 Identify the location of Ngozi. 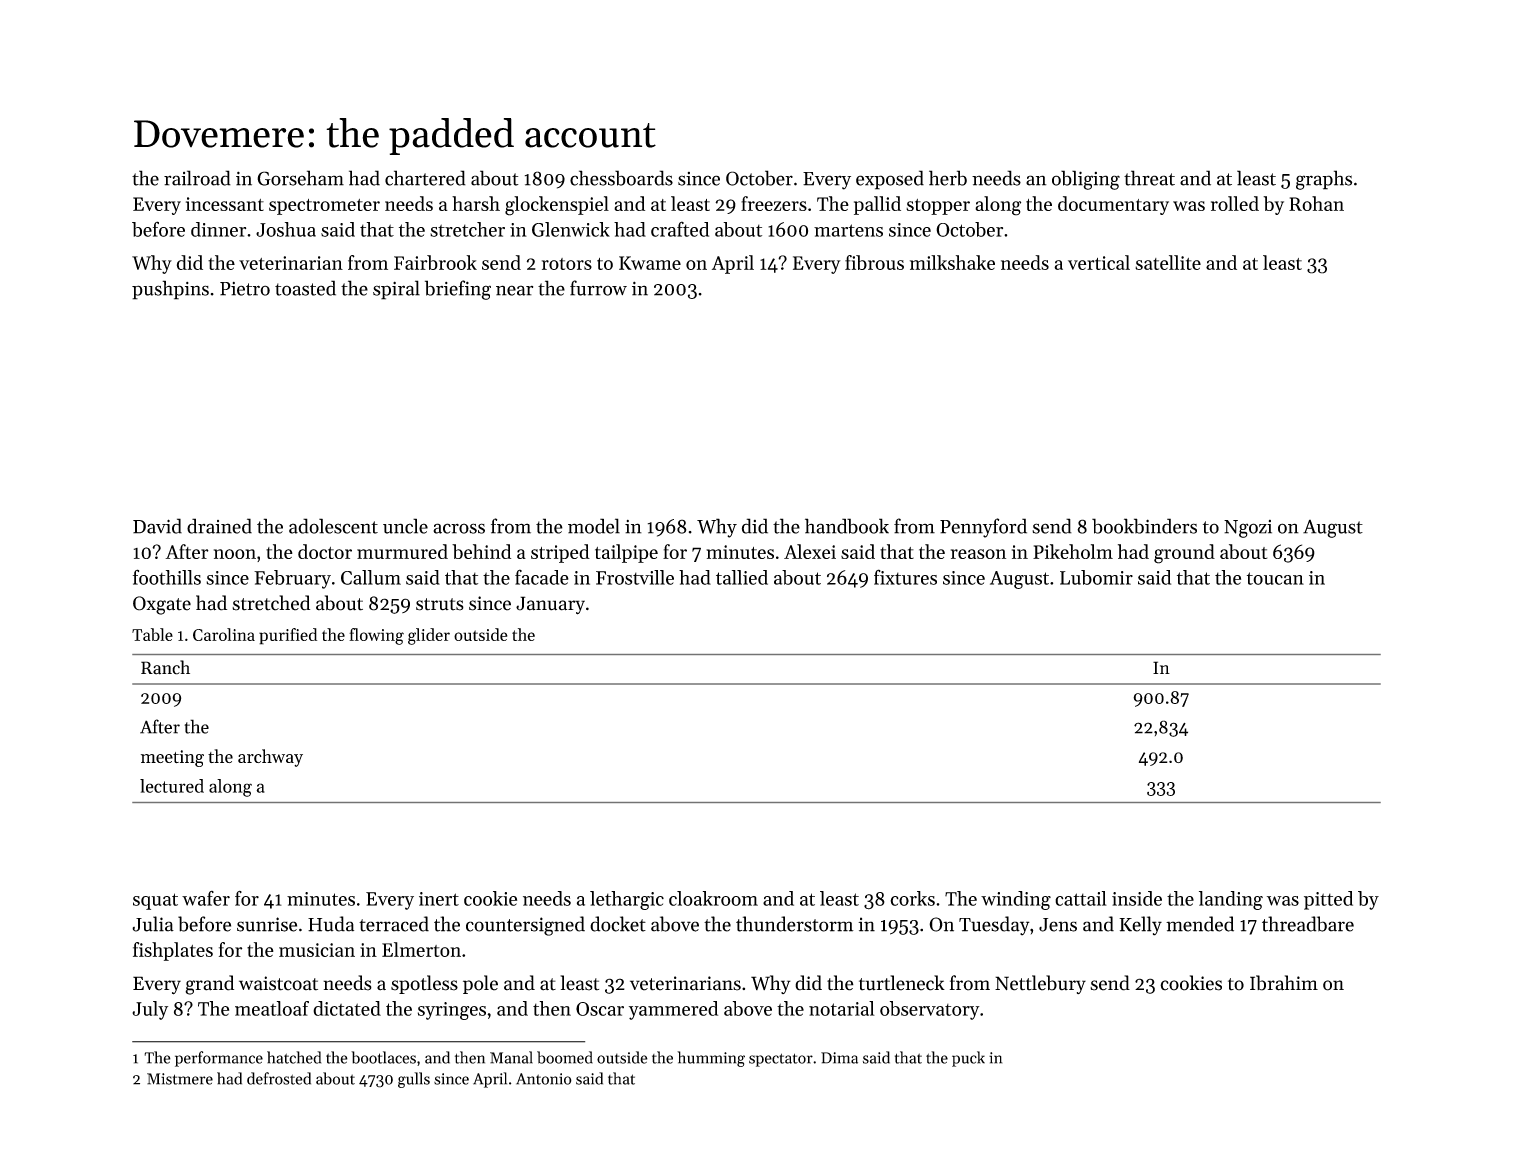
(1248, 529).
